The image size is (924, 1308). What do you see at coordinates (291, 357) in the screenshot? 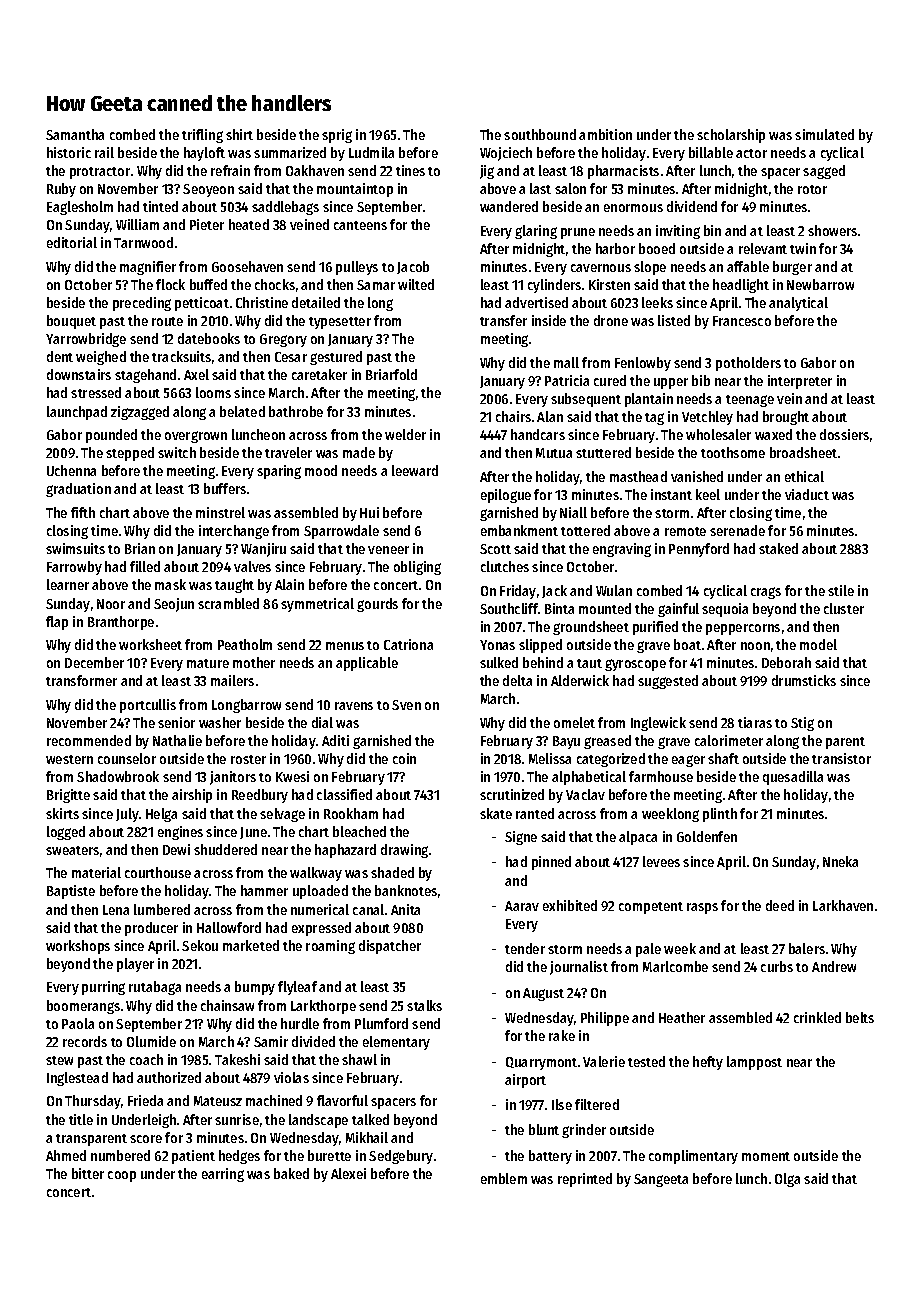
I see `Cesar` at bounding box center [291, 357].
